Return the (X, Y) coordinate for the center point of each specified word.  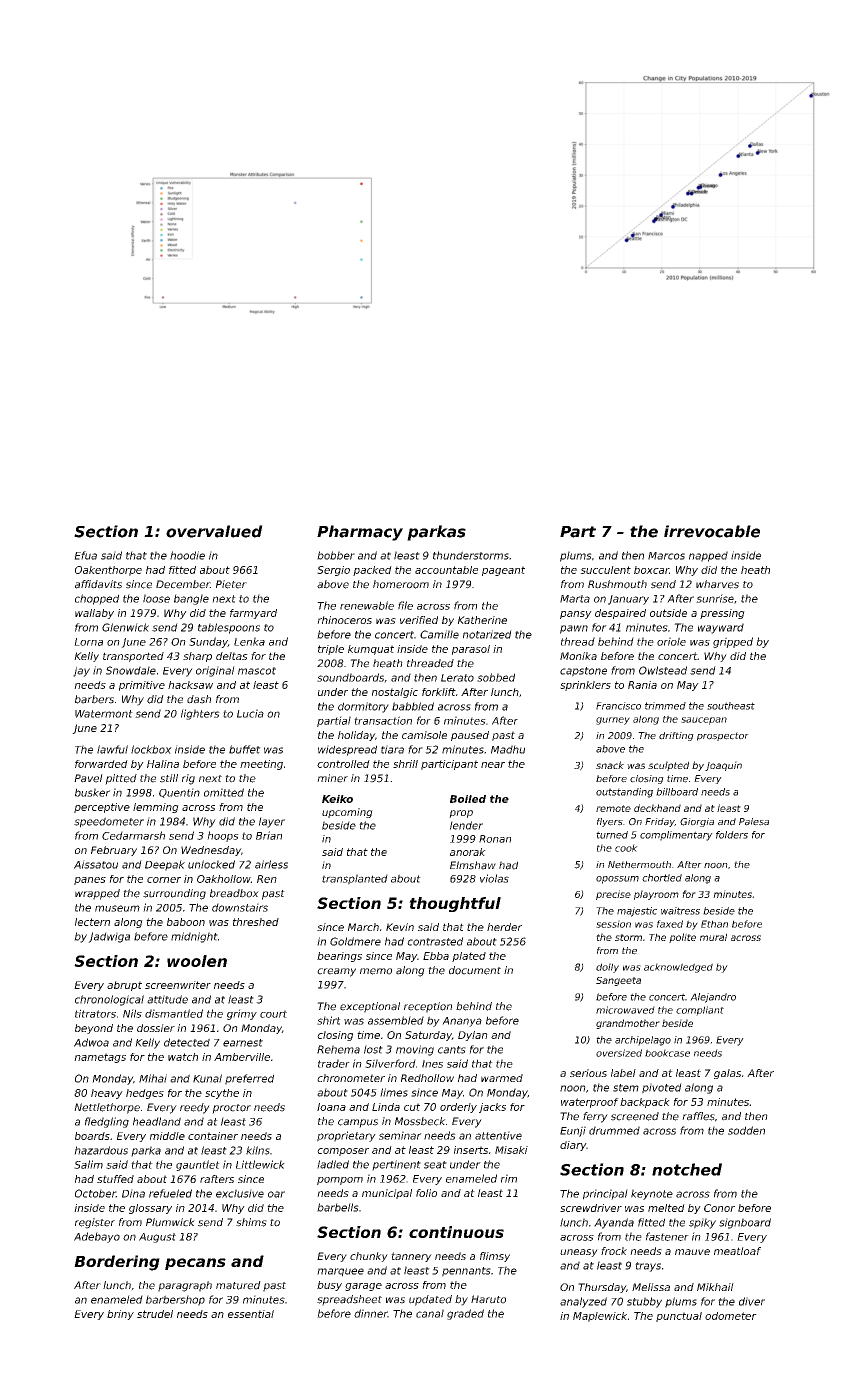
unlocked (211, 864)
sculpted (668, 766)
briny (120, 1315)
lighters (200, 714)
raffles (698, 1116)
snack (610, 765)
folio (426, 1193)
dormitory (363, 707)
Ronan (495, 839)
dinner (371, 1313)
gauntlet (198, 1165)
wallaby (94, 614)
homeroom (401, 584)
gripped (733, 642)
